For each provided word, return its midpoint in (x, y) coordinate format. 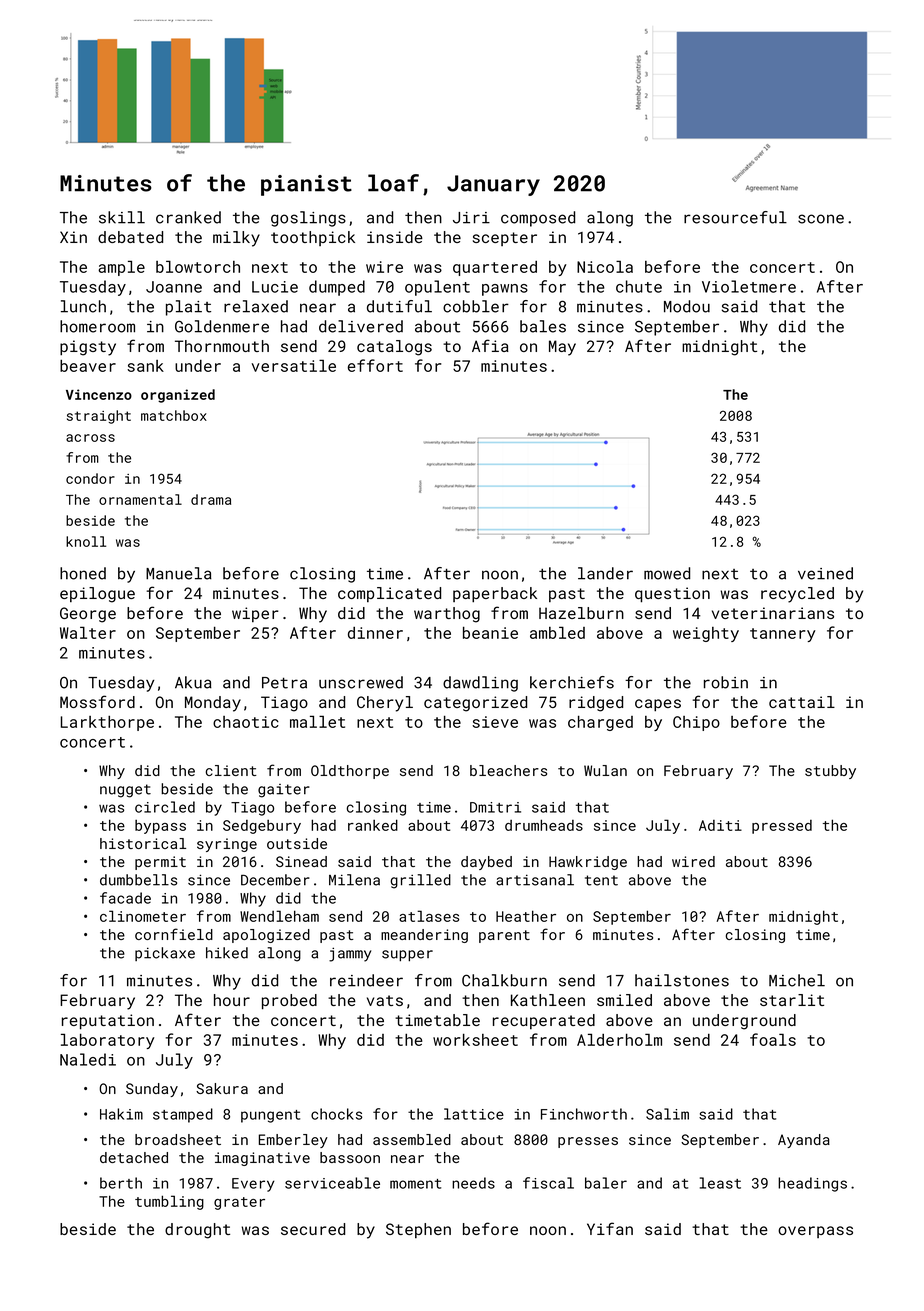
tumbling (169, 1202)
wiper (255, 614)
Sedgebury (262, 827)
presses (588, 1142)
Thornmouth (222, 346)
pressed (782, 827)
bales (543, 326)
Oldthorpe (350, 772)
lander (605, 573)
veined (825, 573)
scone (821, 219)
